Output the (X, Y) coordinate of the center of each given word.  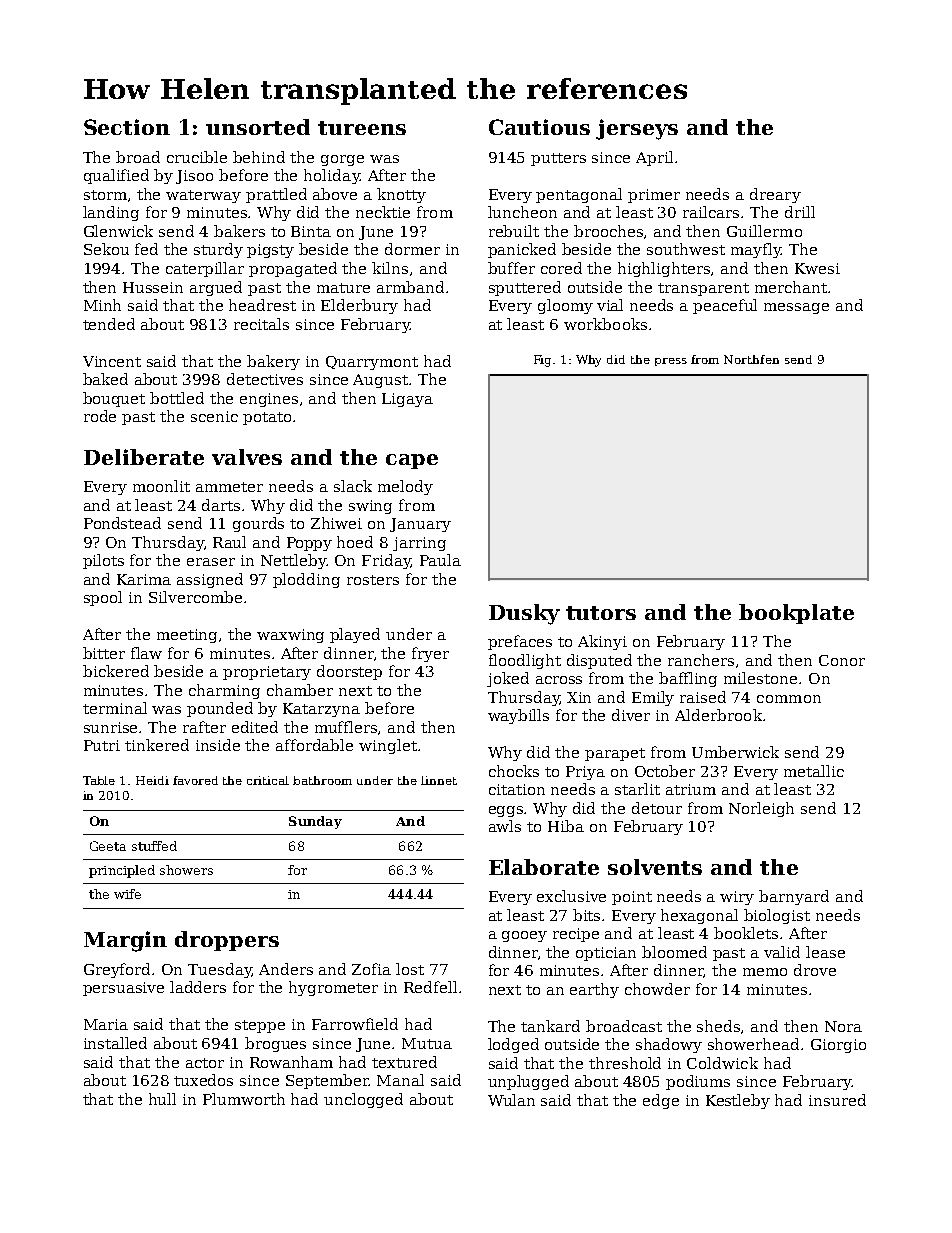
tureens (362, 128)
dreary (775, 195)
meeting (187, 636)
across (559, 680)
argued (216, 288)
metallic (814, 771)
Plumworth (244, 1099)
